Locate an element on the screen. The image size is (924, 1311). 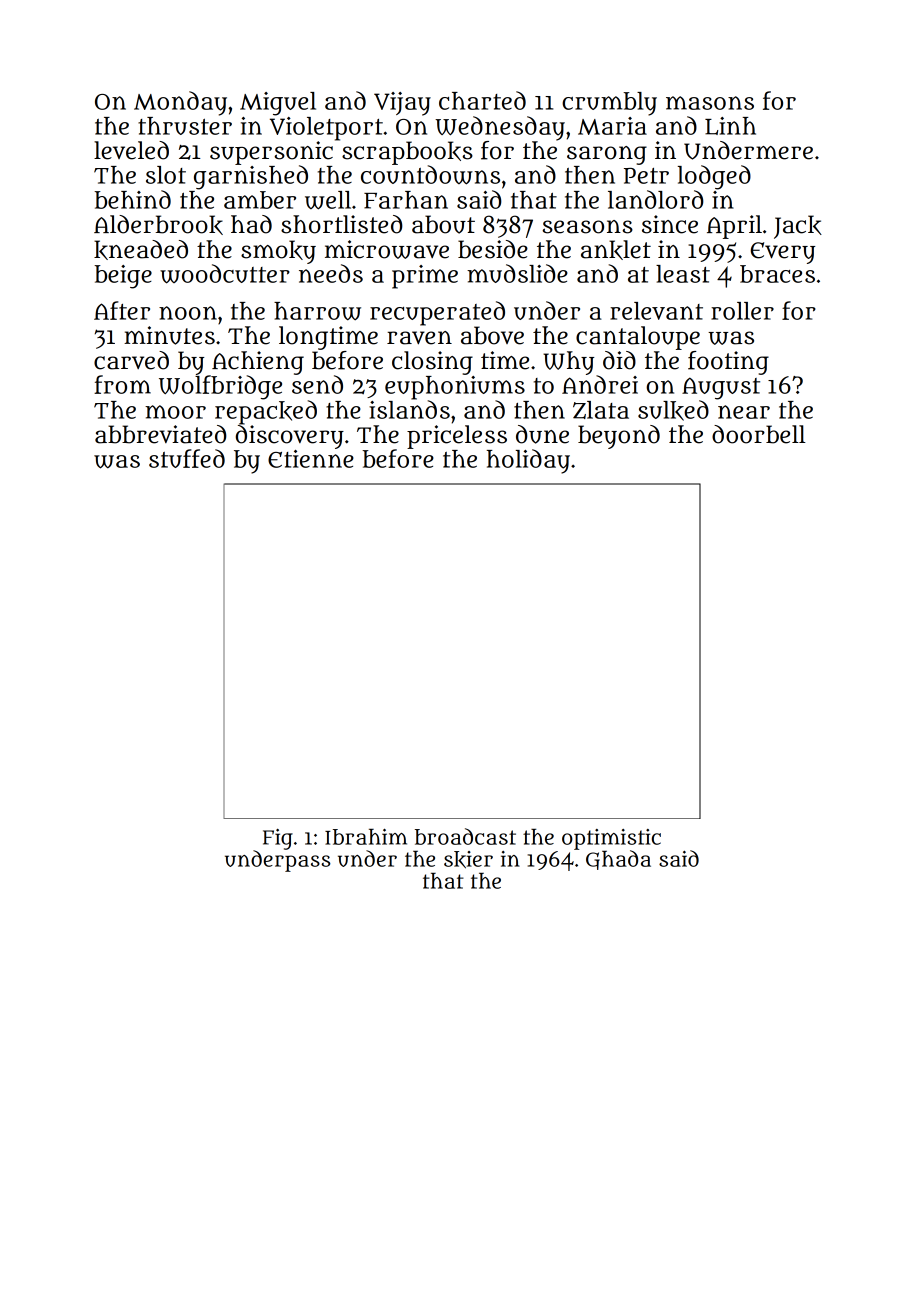
Ibrahim is located at coordinates (366, 837).
